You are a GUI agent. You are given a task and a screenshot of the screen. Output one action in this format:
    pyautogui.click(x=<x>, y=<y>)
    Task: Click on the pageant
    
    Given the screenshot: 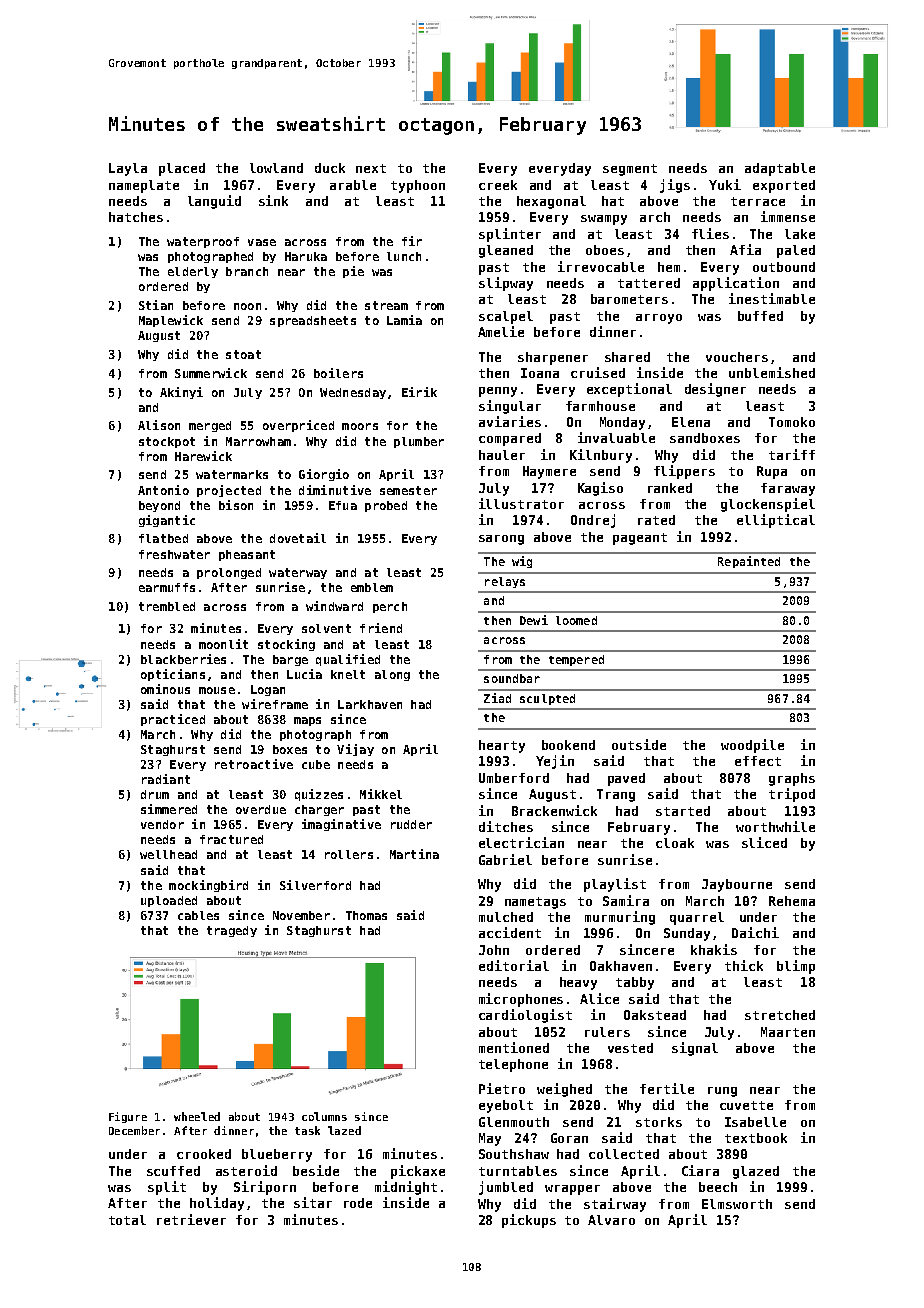 What is the action you would take?
    pyautogui.click(x=640, y=539)
